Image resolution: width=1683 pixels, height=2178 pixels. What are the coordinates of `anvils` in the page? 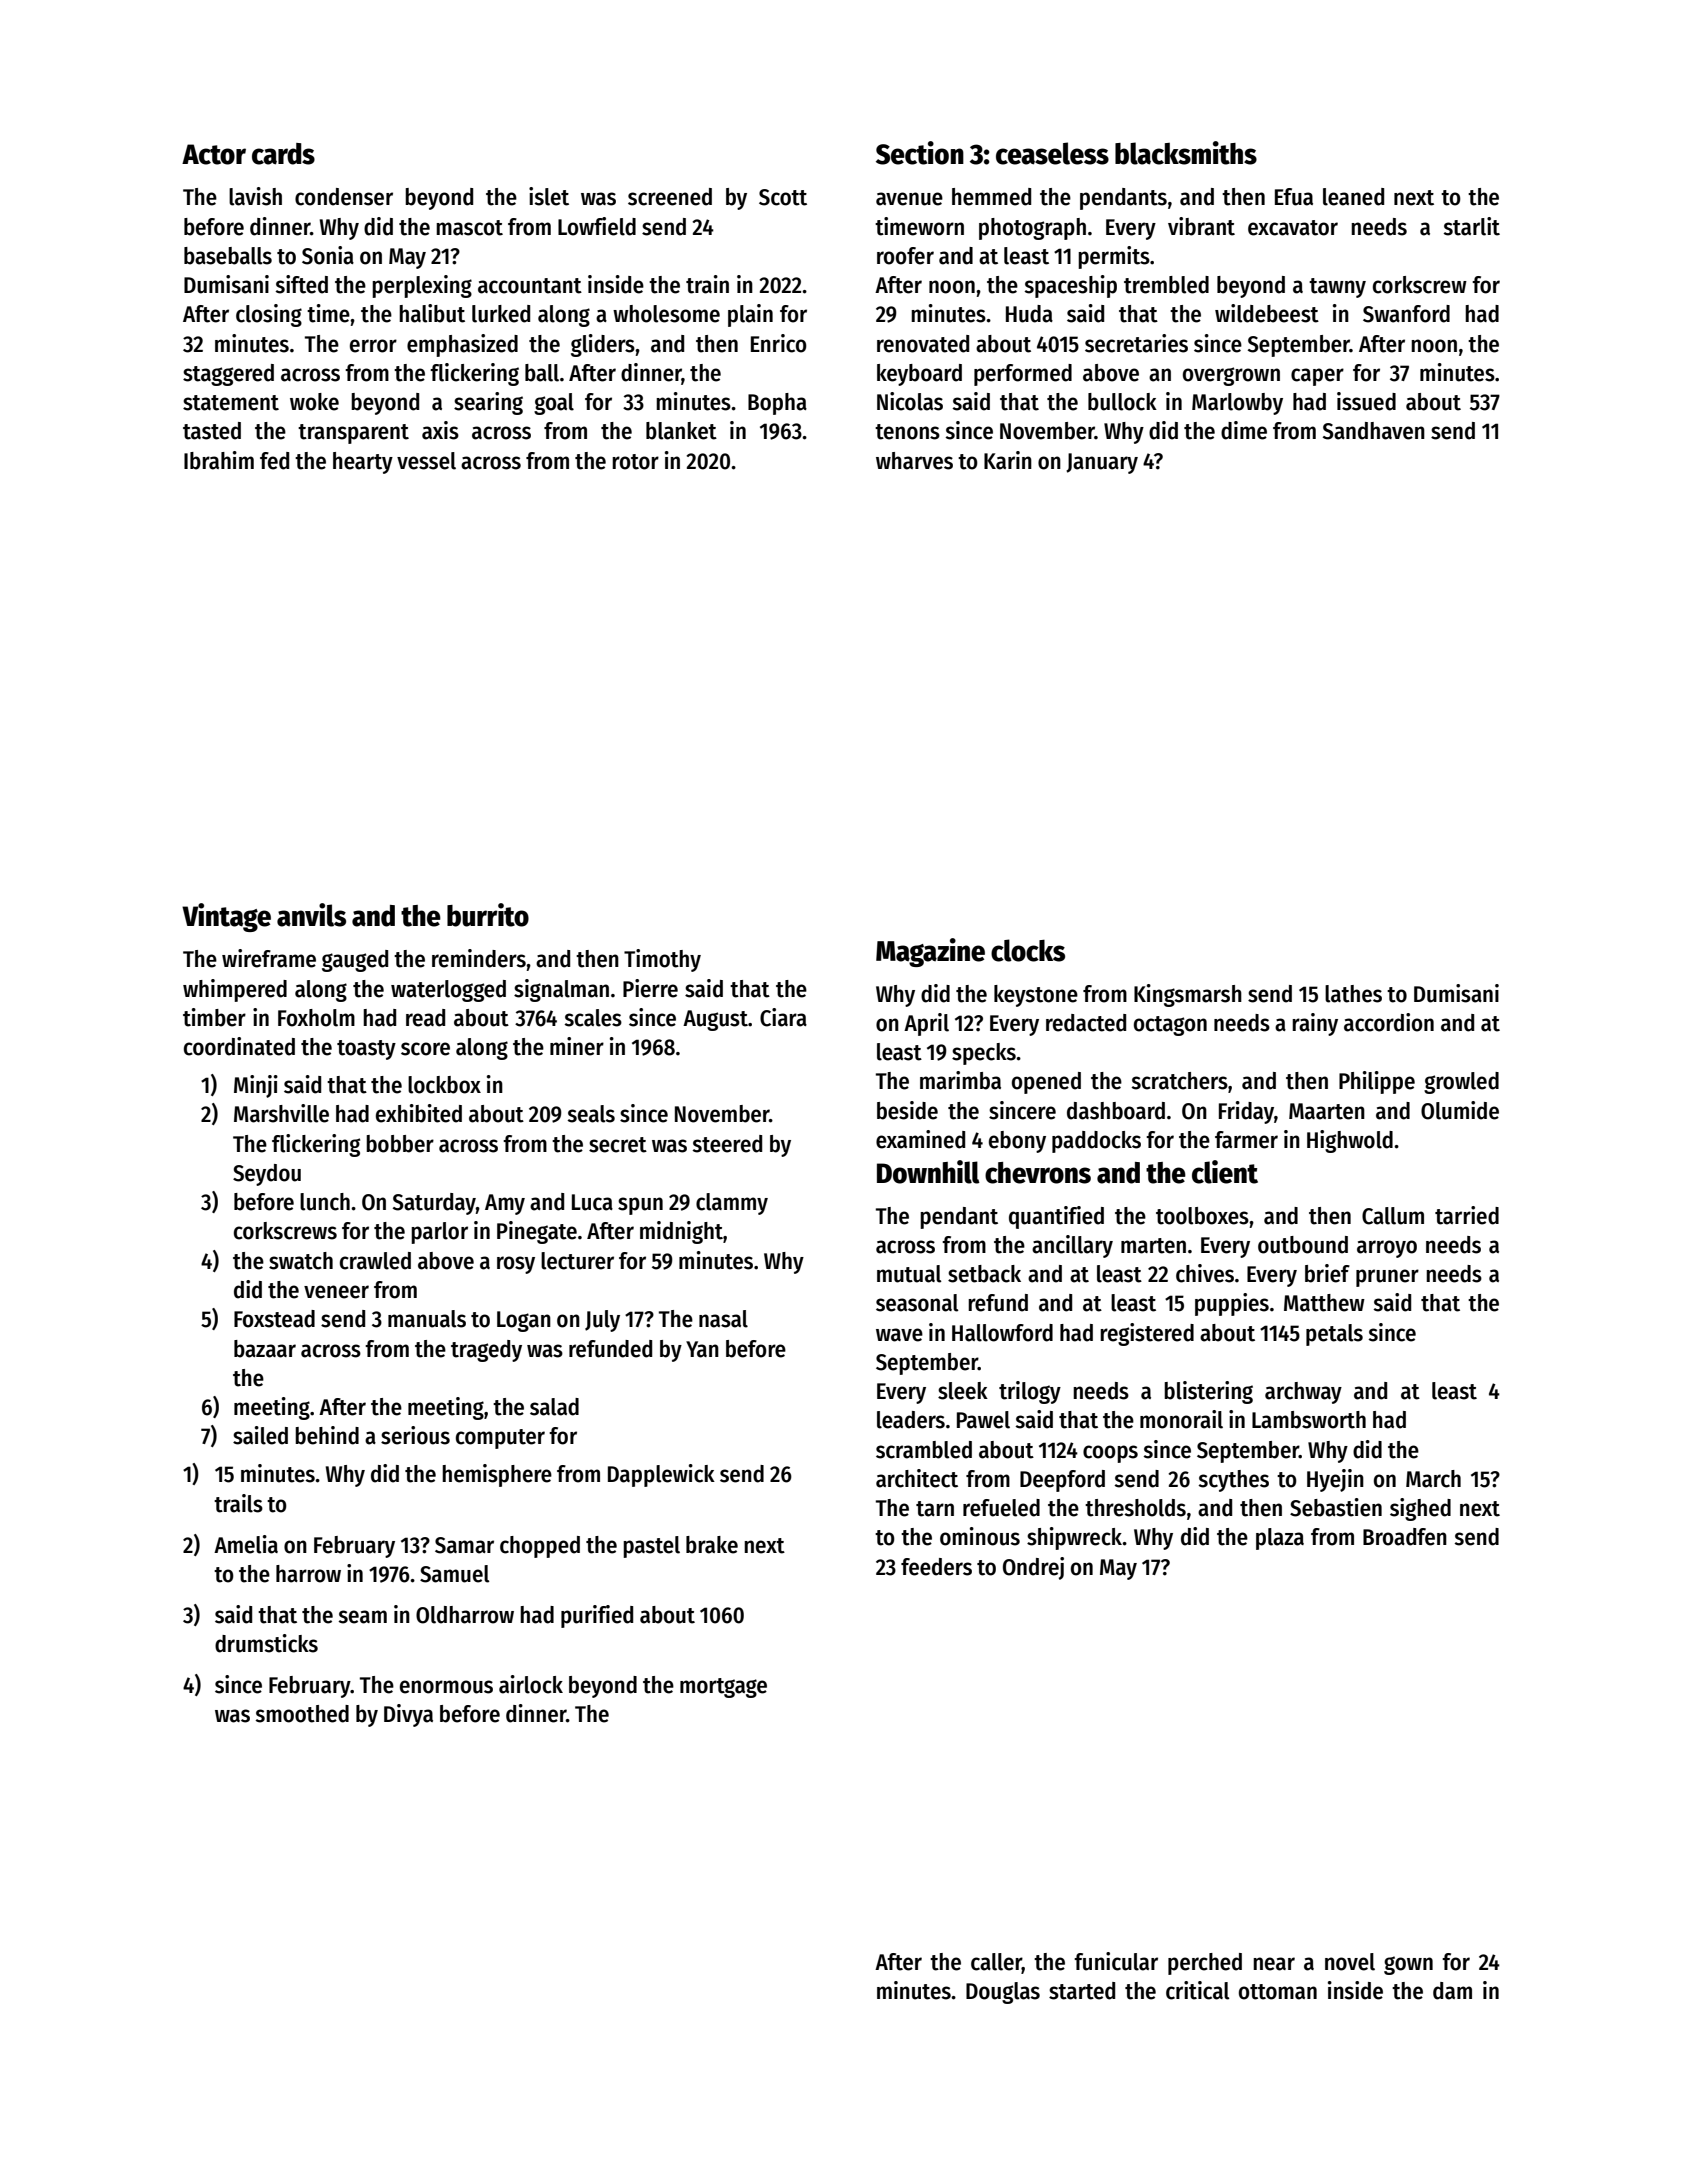 It's located at (311, 915).
